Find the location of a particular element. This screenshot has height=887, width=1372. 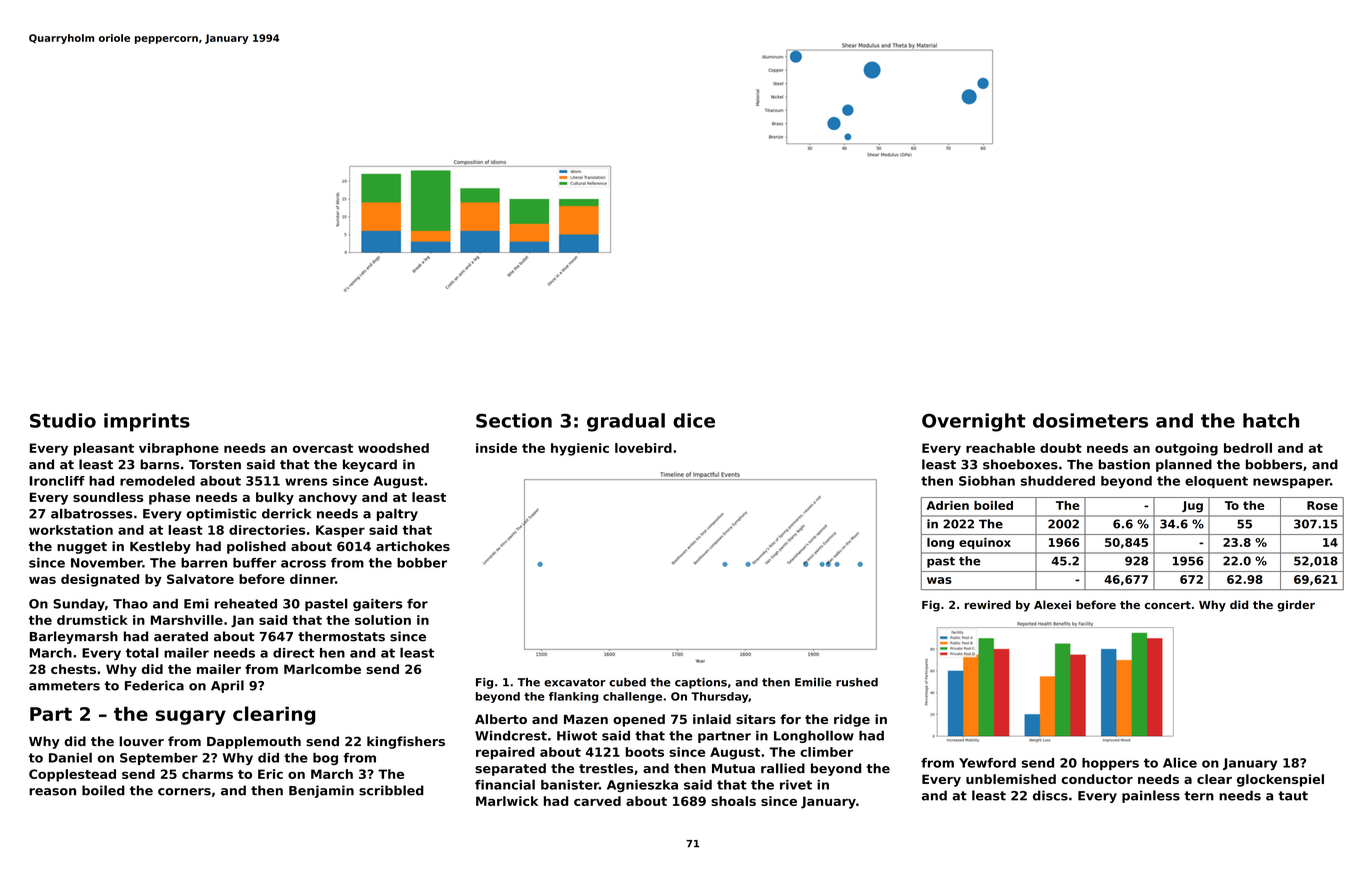

ammeters is located at coordinates (64, 686).
